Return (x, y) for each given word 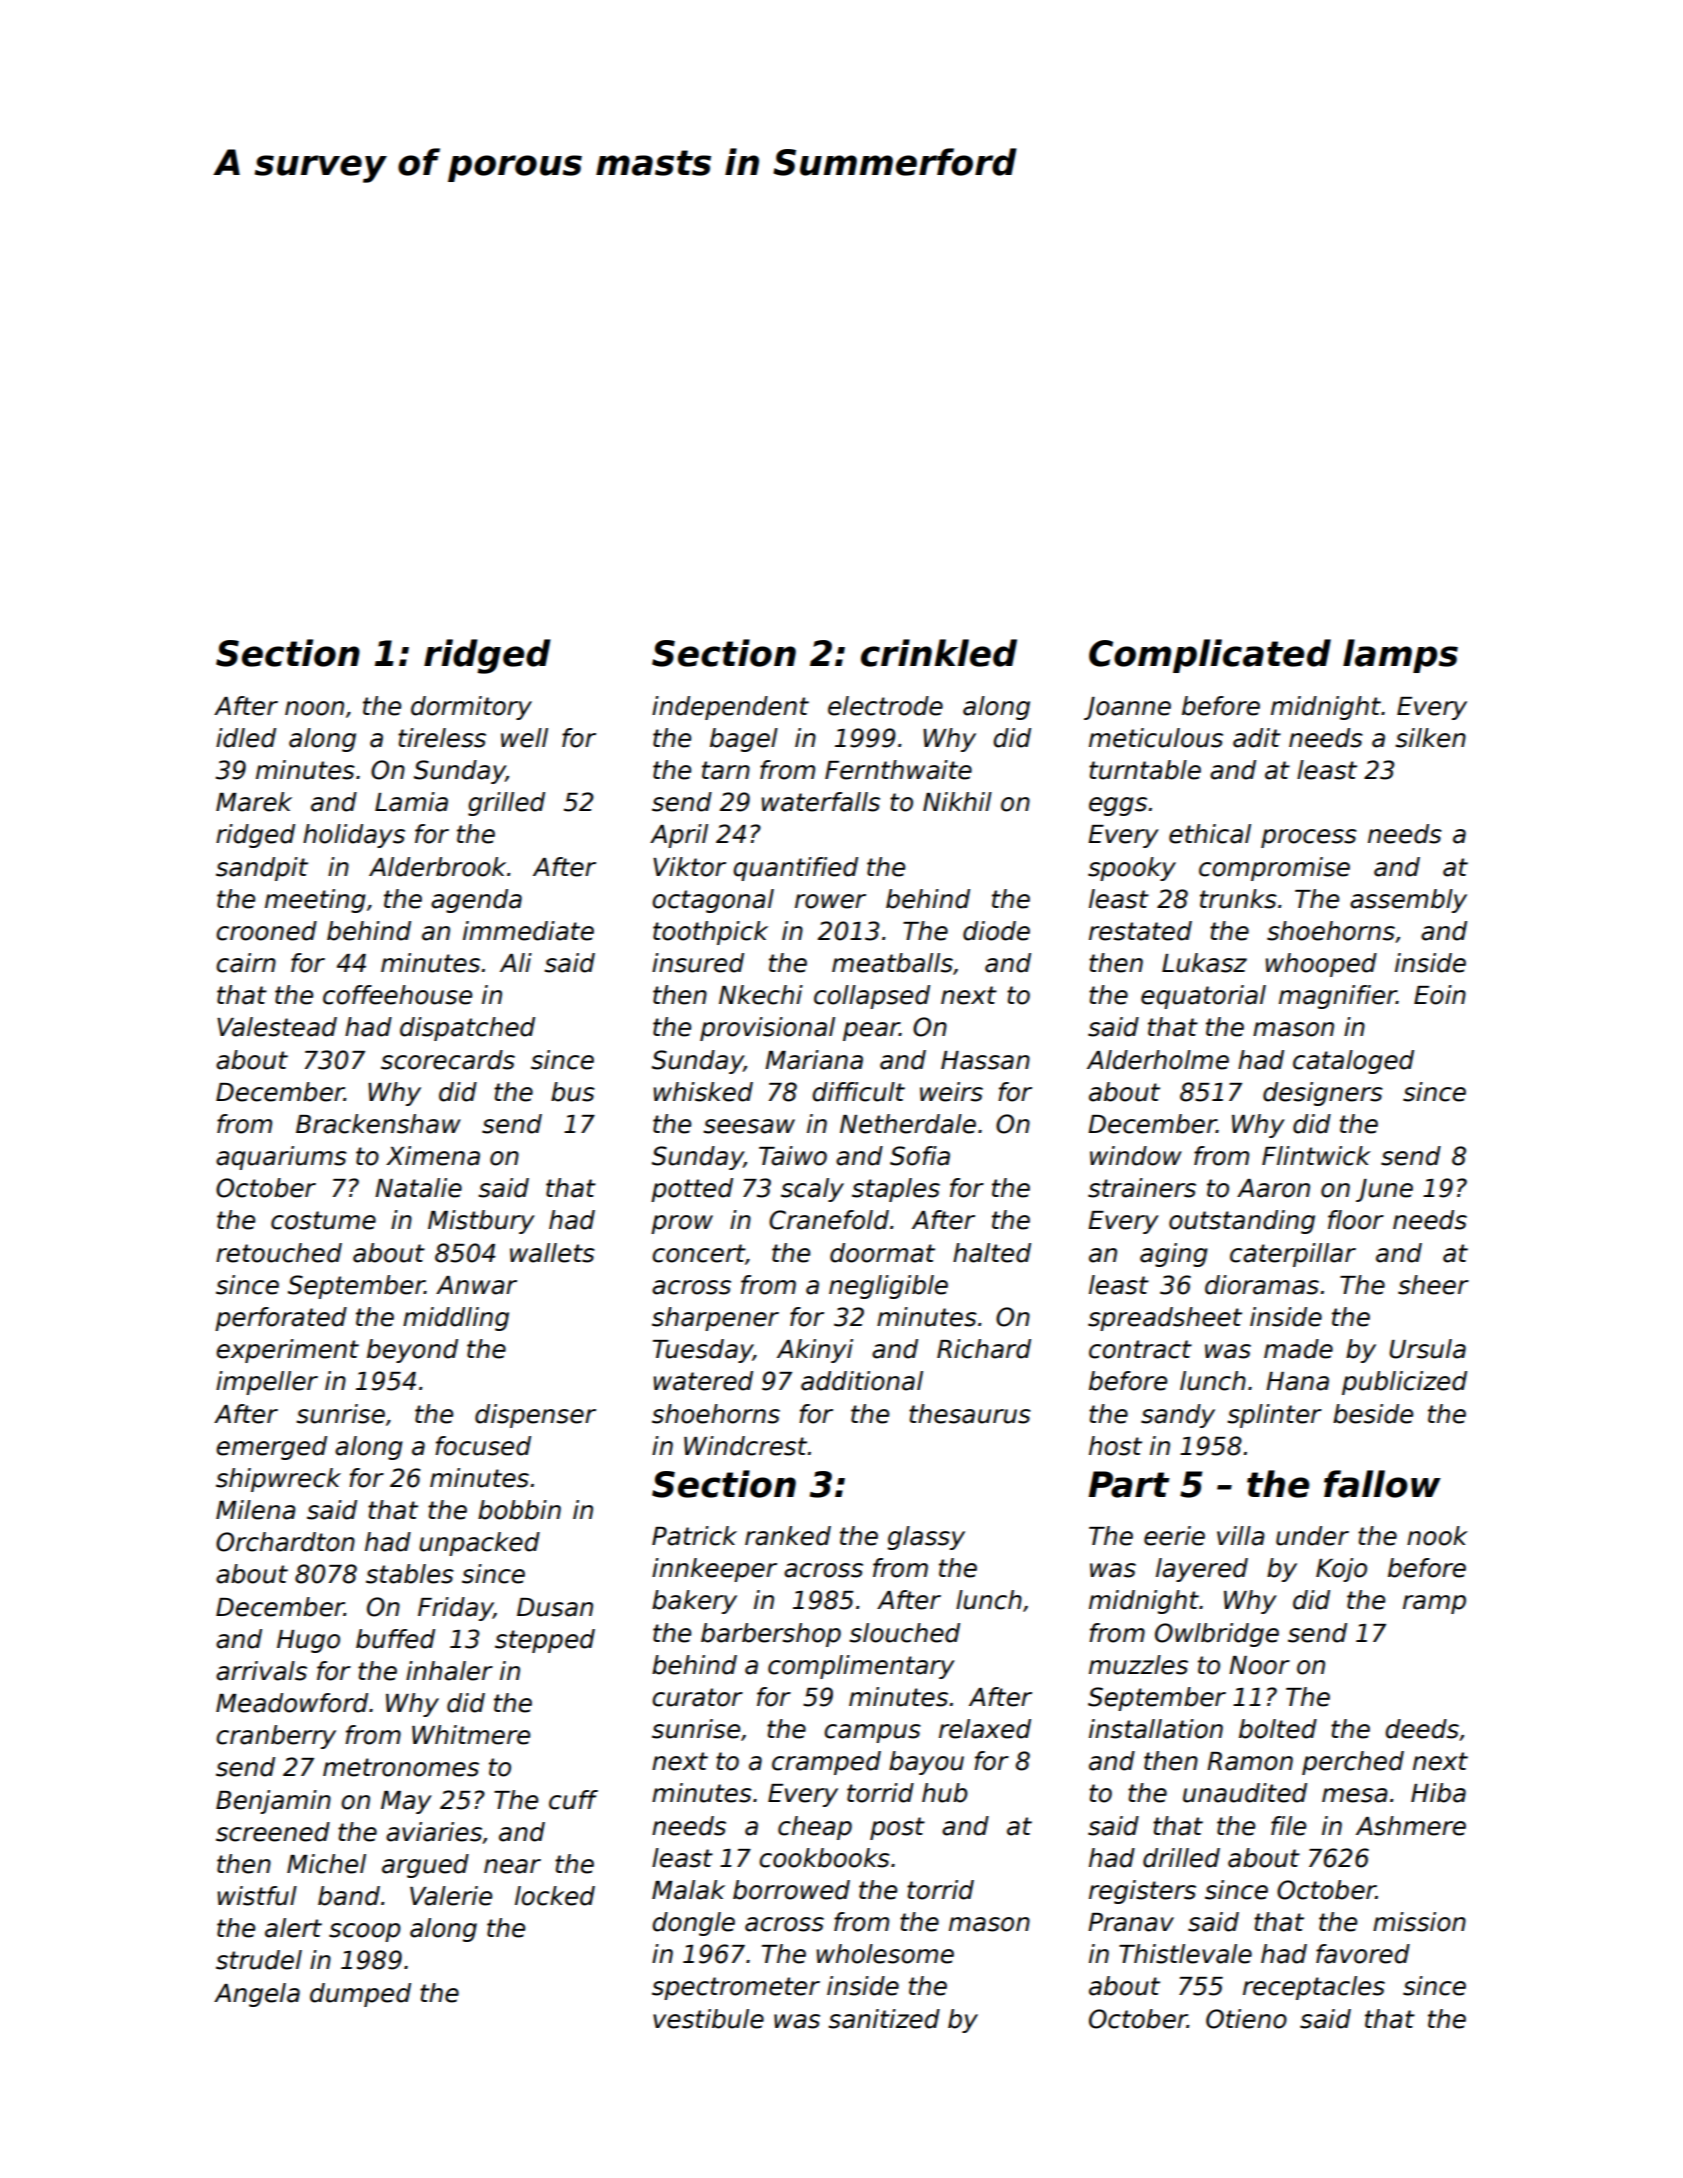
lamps (1400, 656)
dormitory (471, 708)
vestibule (708, 2019)
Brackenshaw (378, 1124)
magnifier (1338, 997)
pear (871, 1031)
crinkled (939, 653)
